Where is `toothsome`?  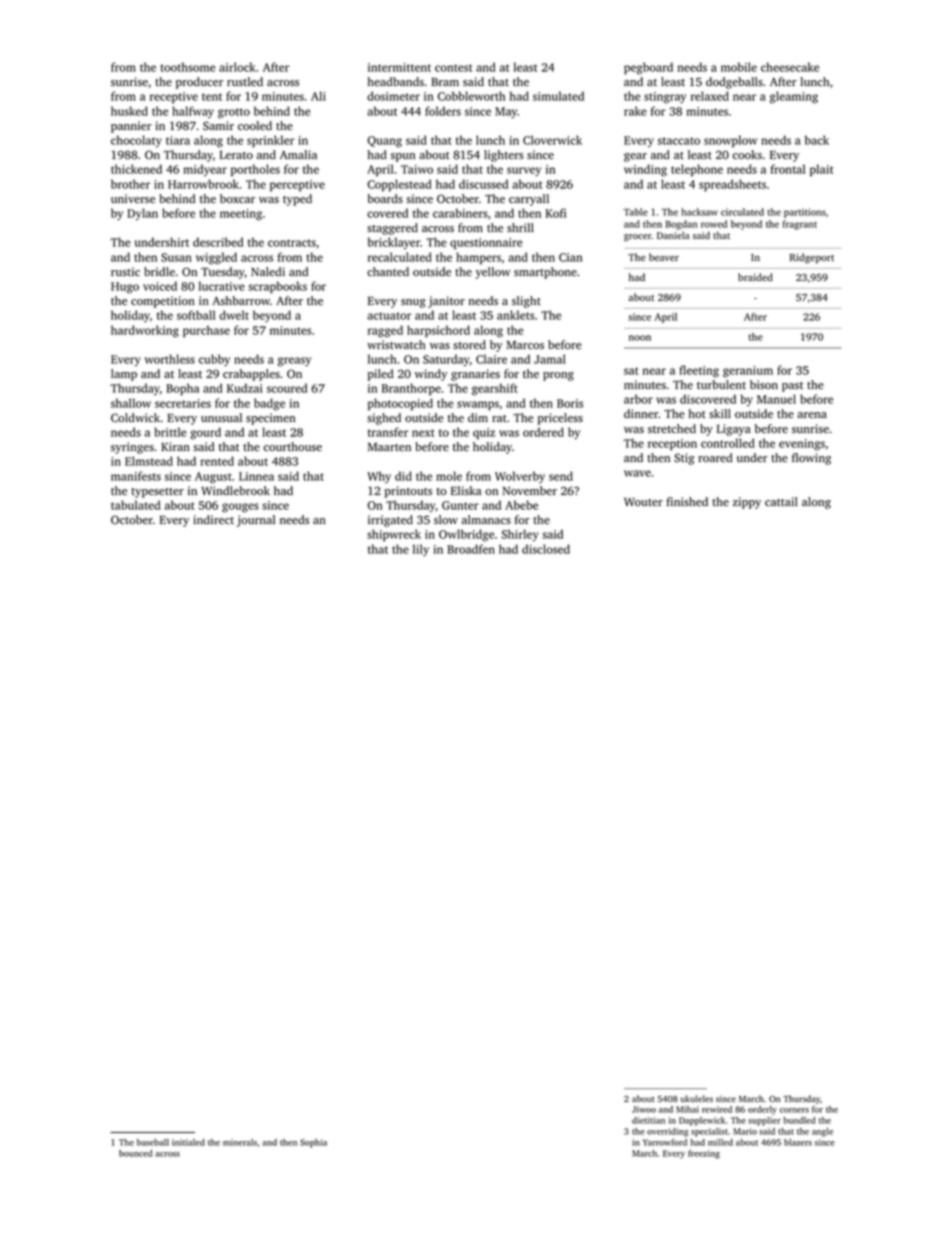
toothsome is located at coordinates (188, 67).
